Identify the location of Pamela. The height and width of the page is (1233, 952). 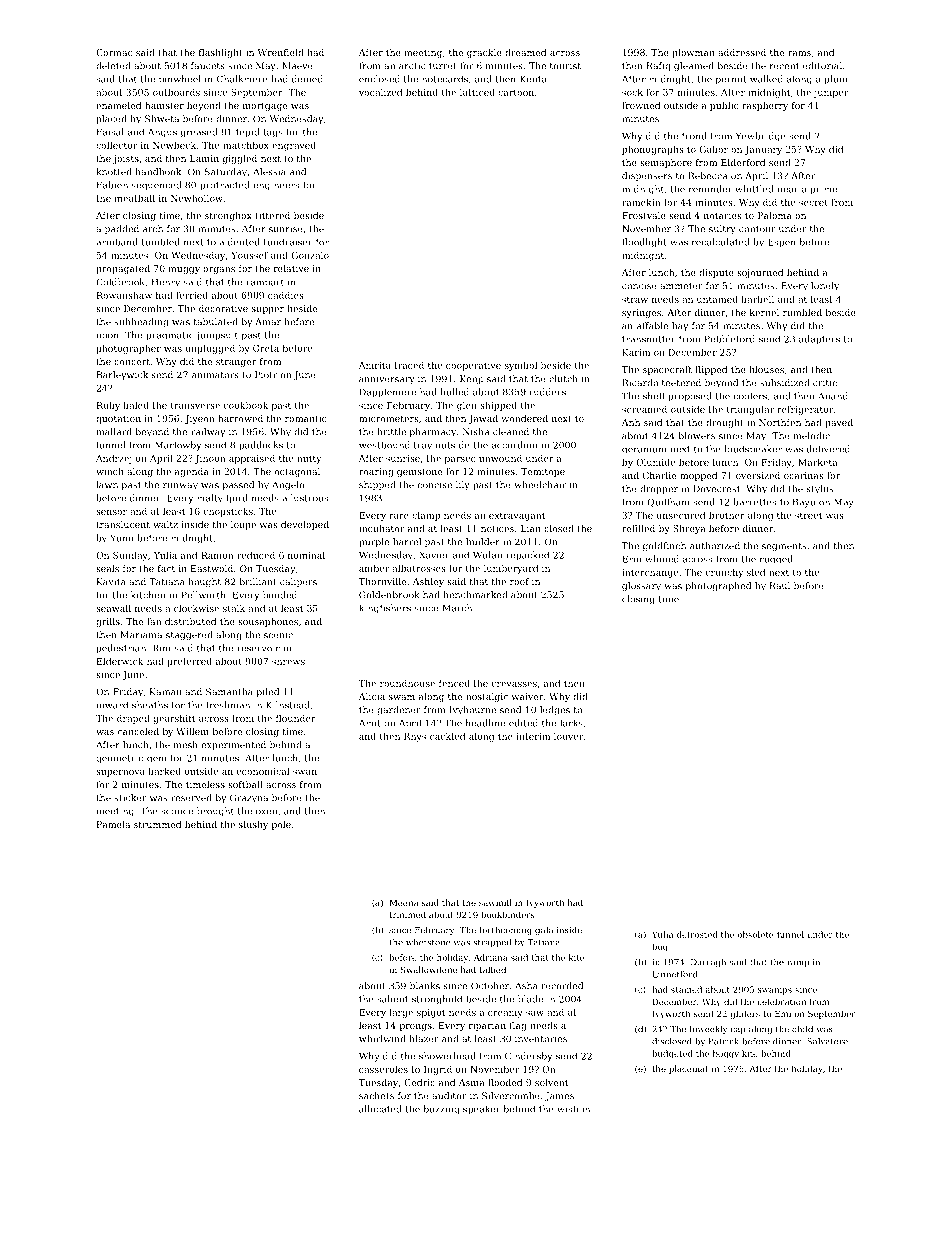
(113, 824).
